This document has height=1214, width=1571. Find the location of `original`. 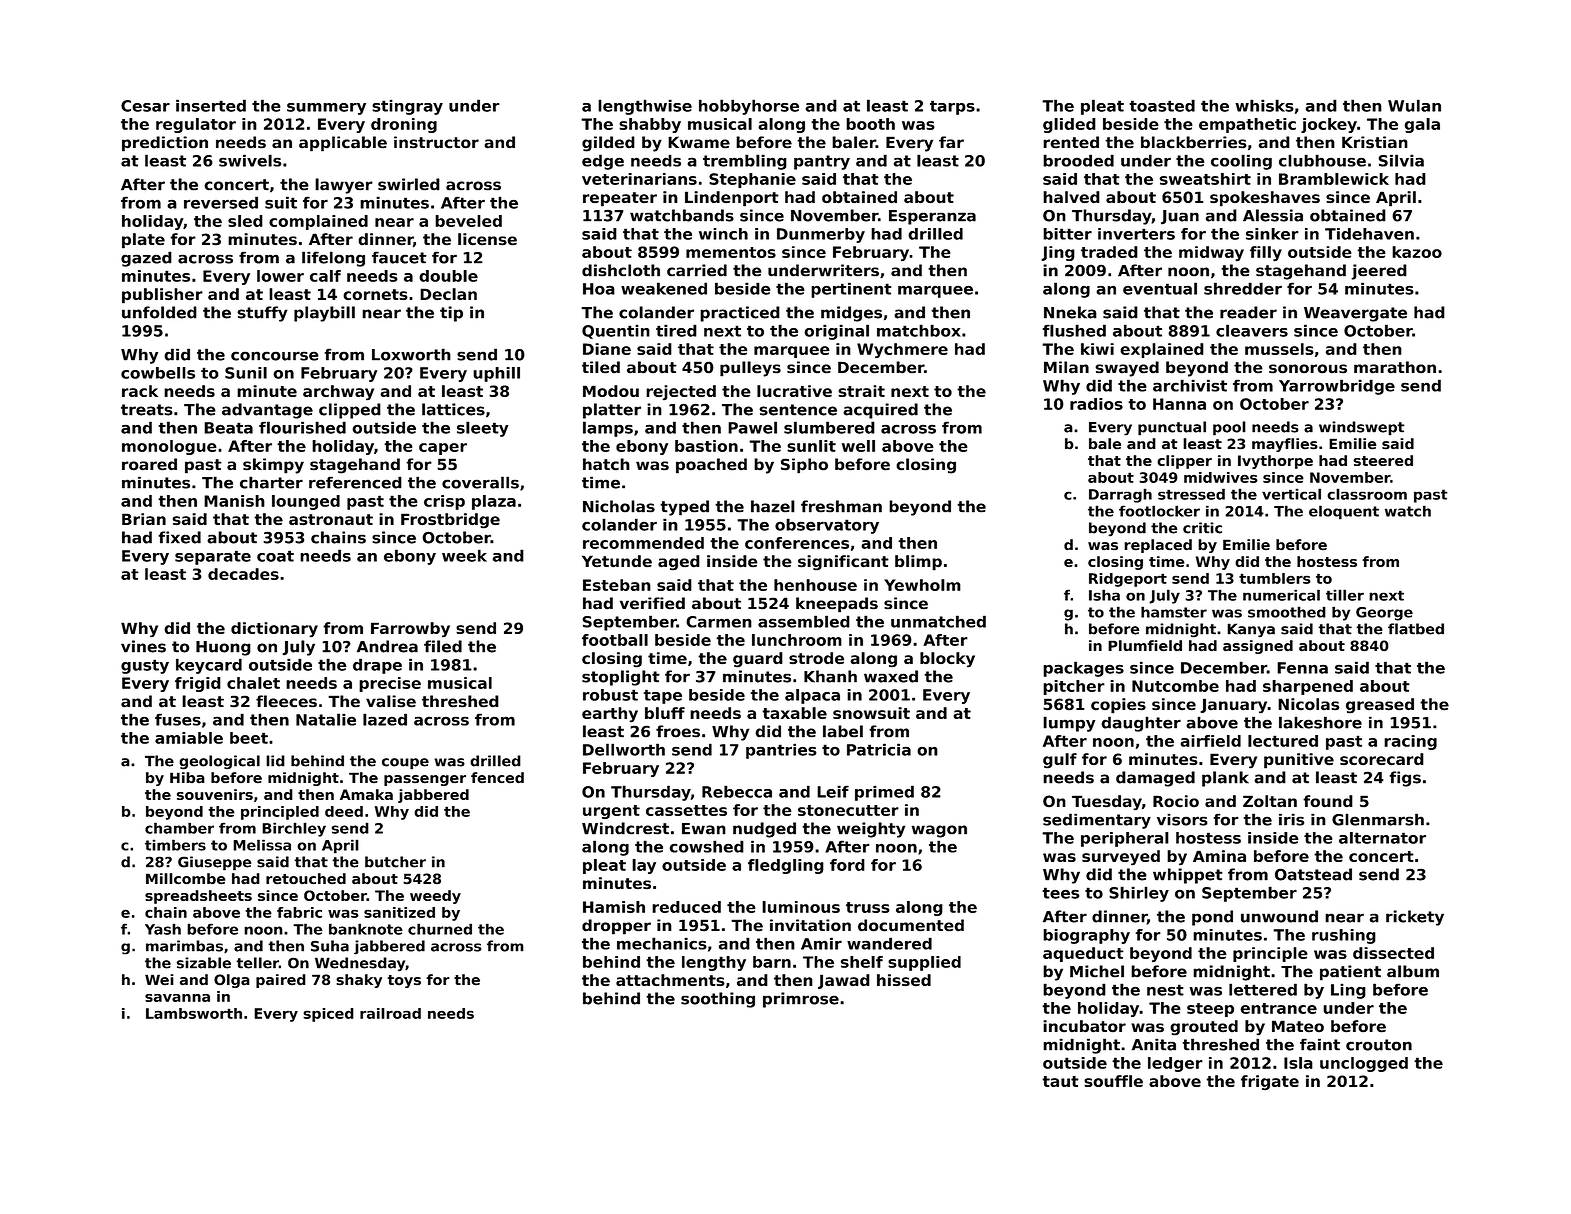

original is located at coordinates (836, 332).
